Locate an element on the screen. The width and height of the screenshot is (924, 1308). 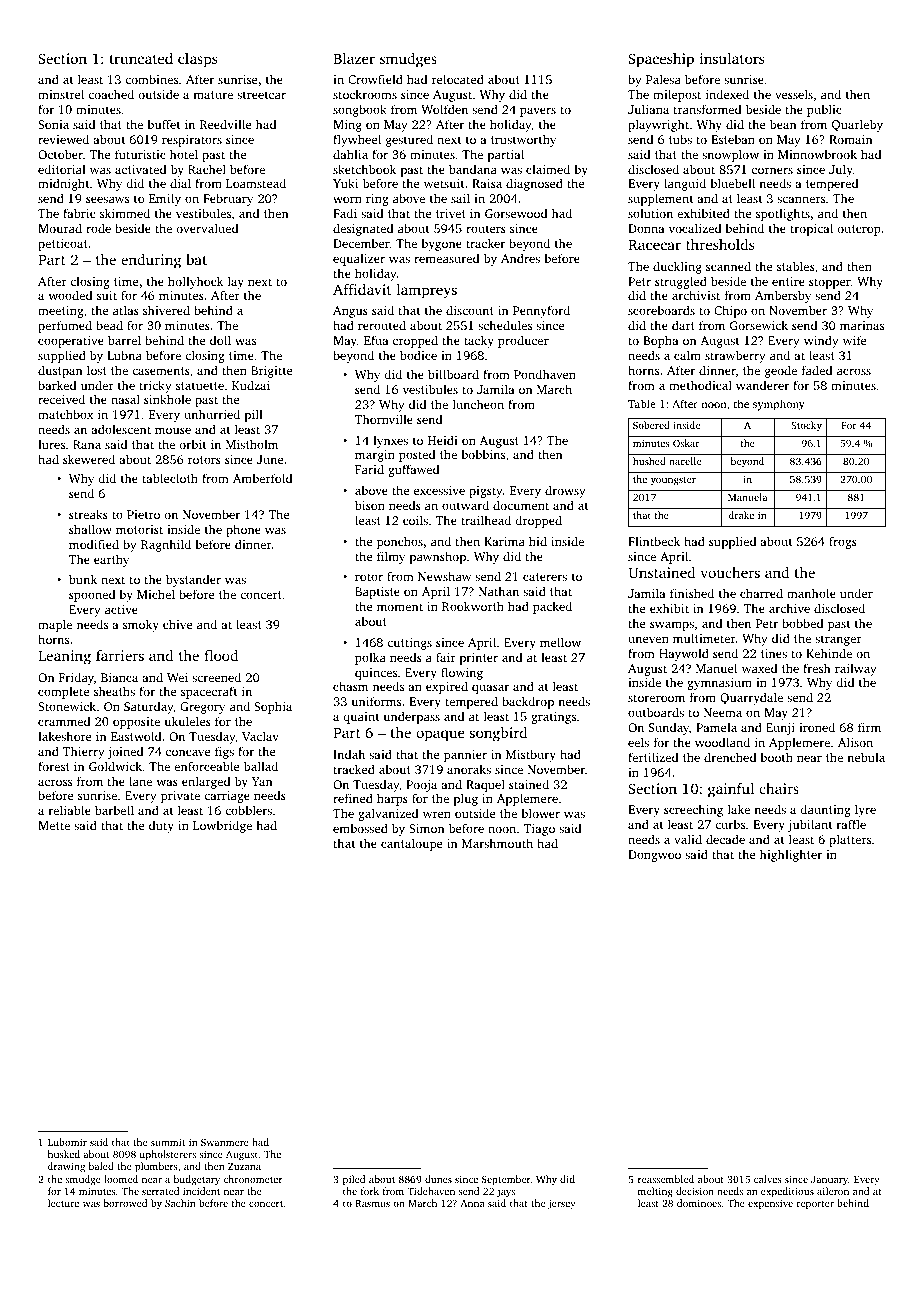
Efua is located at coordinates (376, 340).
